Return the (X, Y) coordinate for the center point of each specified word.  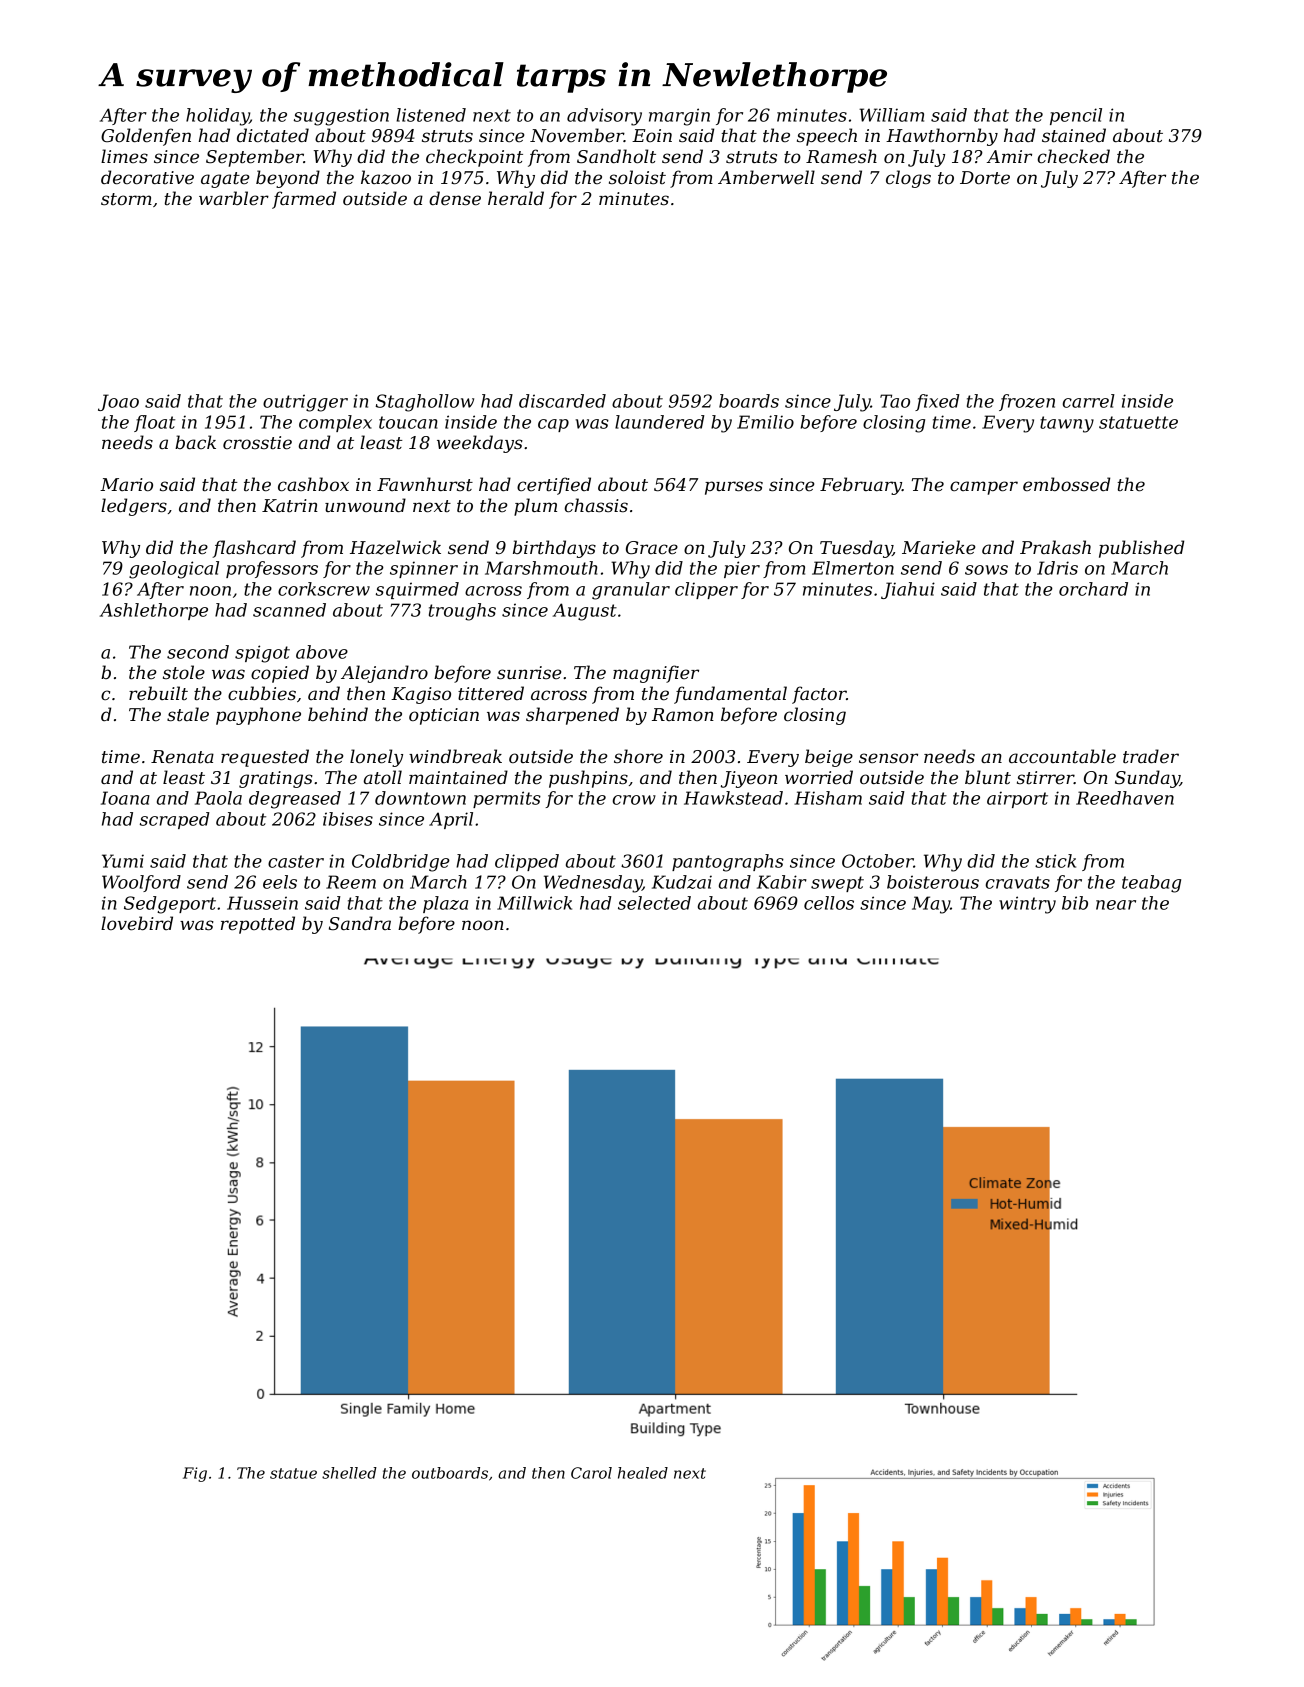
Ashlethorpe (154, 611)
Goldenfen (146, 137)
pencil (1076, 116)
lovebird (137, 923)
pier (742, 569)
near (1116, 905)
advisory (604, 117)
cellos (829, 903)
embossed (1066, 484)
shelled (349, 1473)
